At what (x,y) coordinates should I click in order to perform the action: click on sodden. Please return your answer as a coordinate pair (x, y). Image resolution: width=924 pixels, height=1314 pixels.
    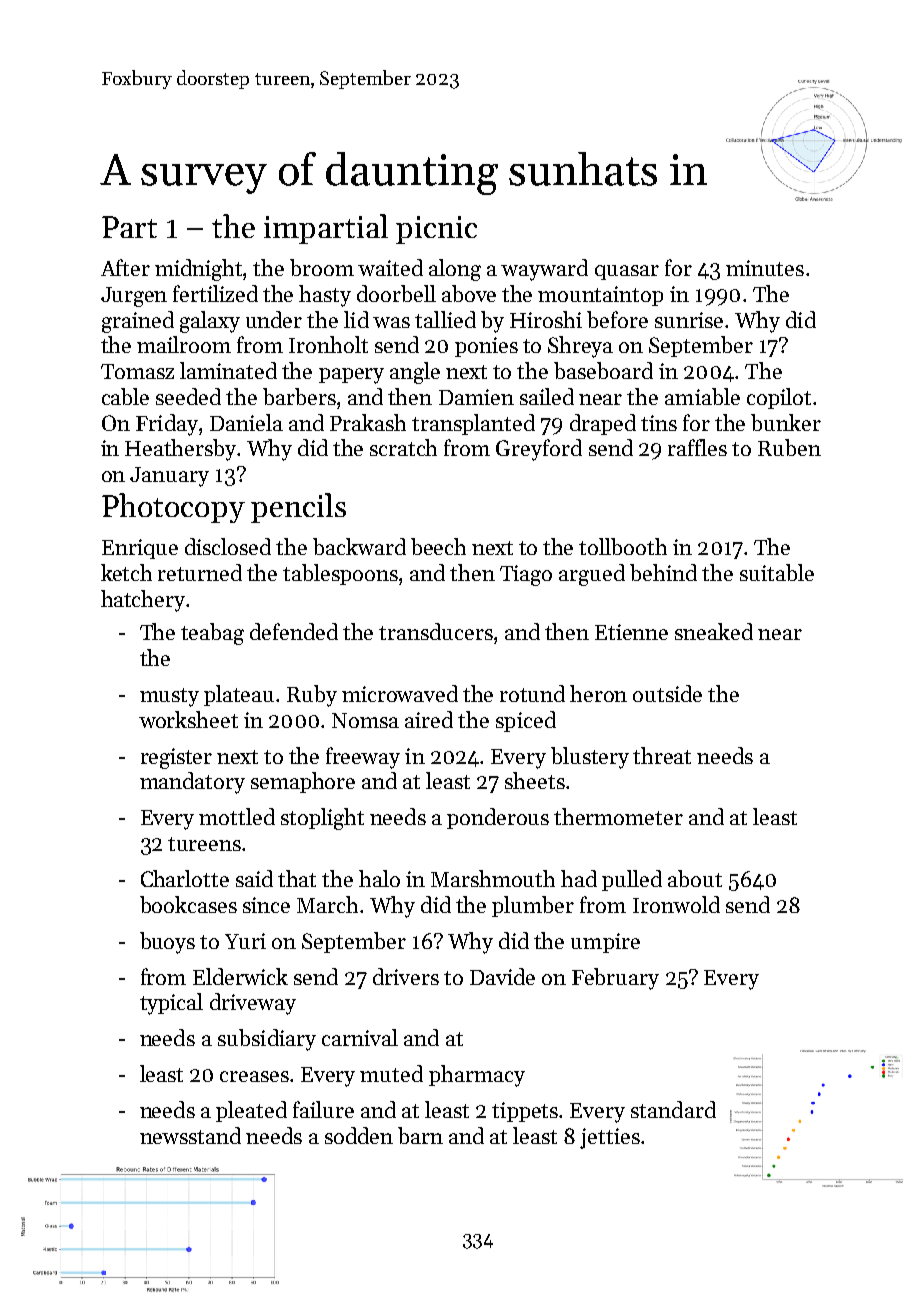
    Looking at the image, I should click on (359, 1135).
